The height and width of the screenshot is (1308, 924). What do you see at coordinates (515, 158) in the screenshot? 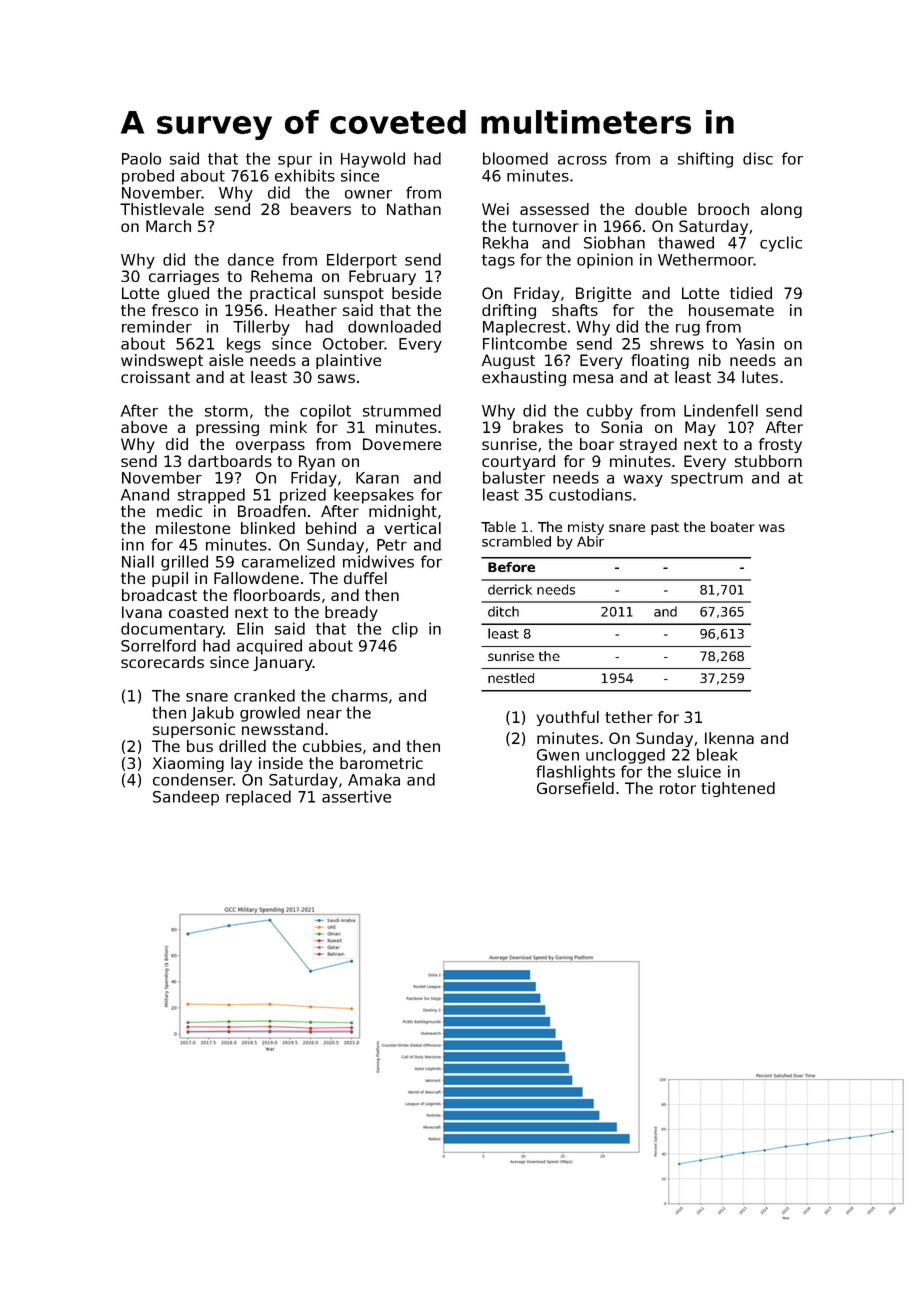
I see `bloomed` at bounding box center [515, 158].
